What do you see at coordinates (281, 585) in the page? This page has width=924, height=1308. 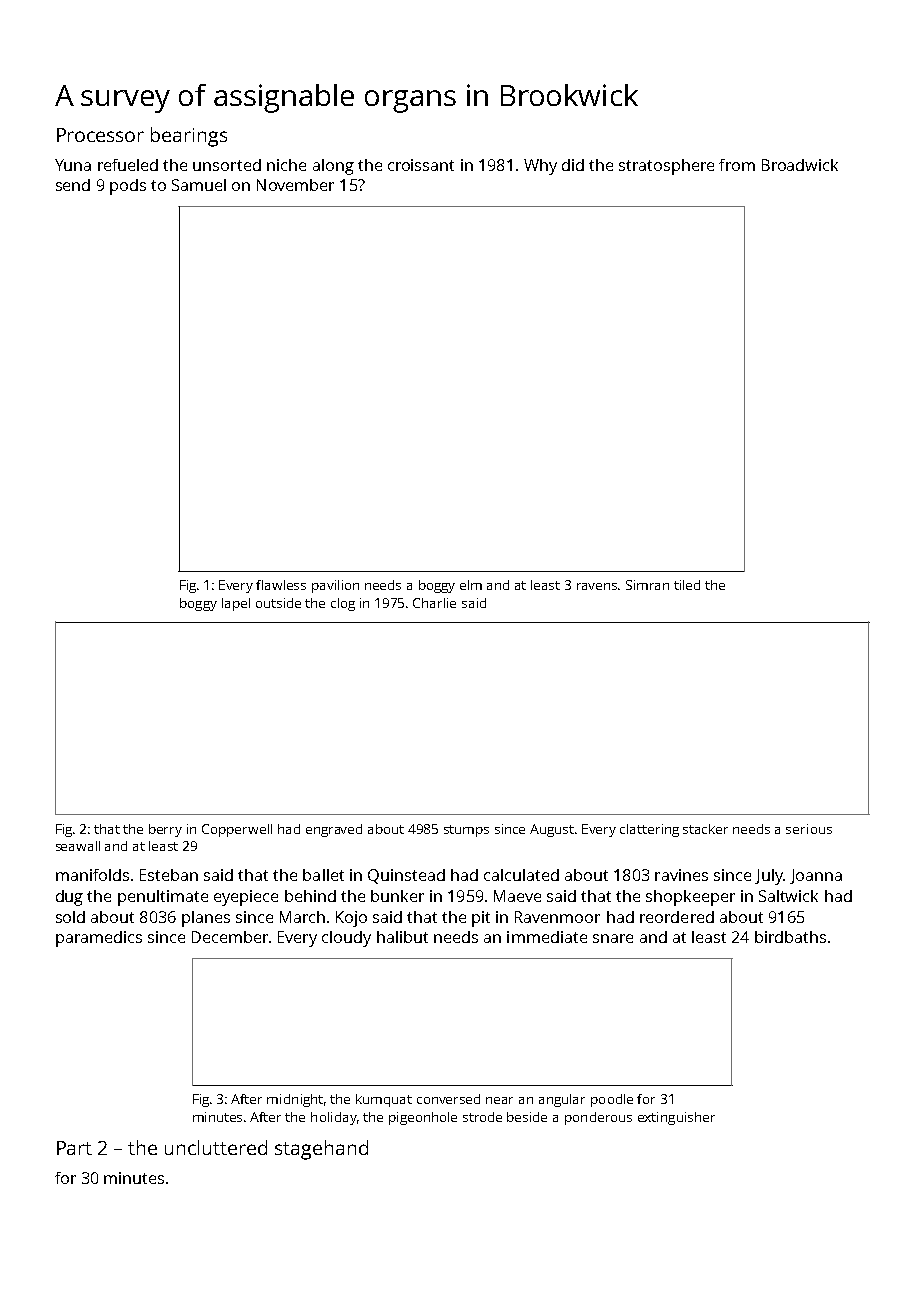 I see `flawless` at bounding box center [281, 585].
